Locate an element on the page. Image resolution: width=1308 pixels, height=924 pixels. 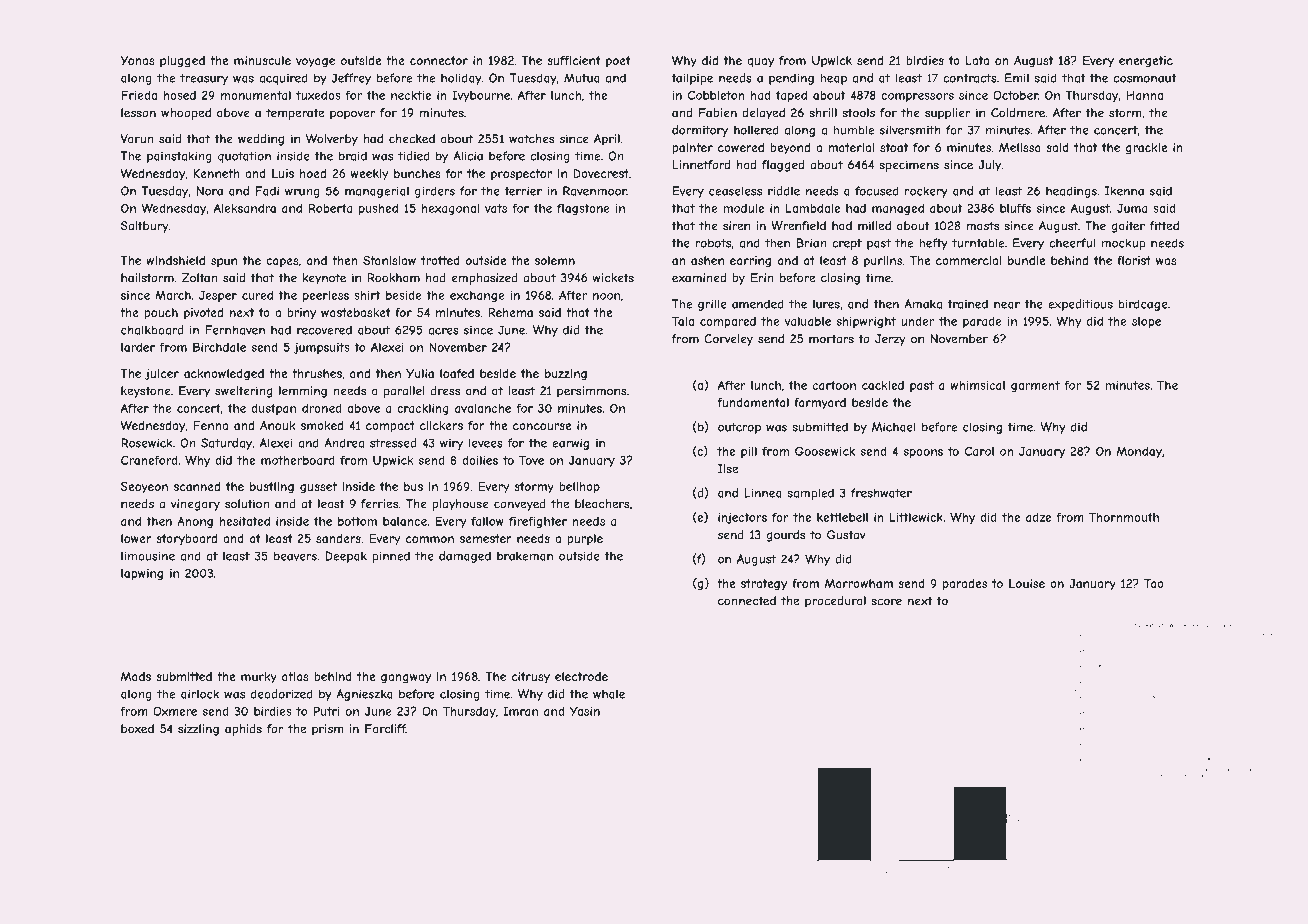
Carol is located at coordinates (979, 451).
